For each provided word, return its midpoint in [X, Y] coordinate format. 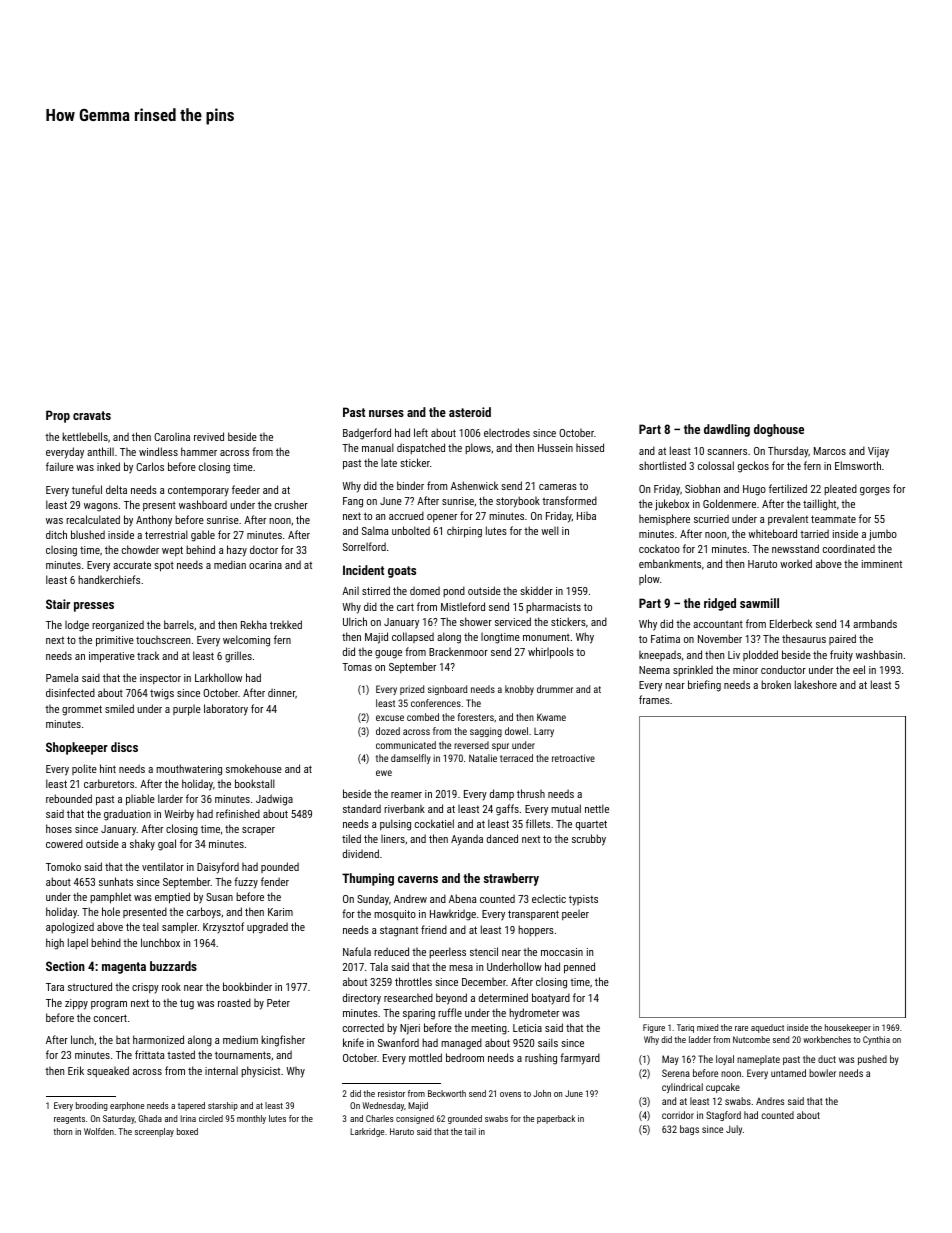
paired [842, 639]
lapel [78, 943]
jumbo [883, 535]
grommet [82, 710]
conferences [436, 703]
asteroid [470, 412]
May [670, 1060]
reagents [69, 1120]
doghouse [779, 430]
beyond [451, 999]
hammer [199, 451]
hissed [590, 447]
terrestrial [166, 534]
